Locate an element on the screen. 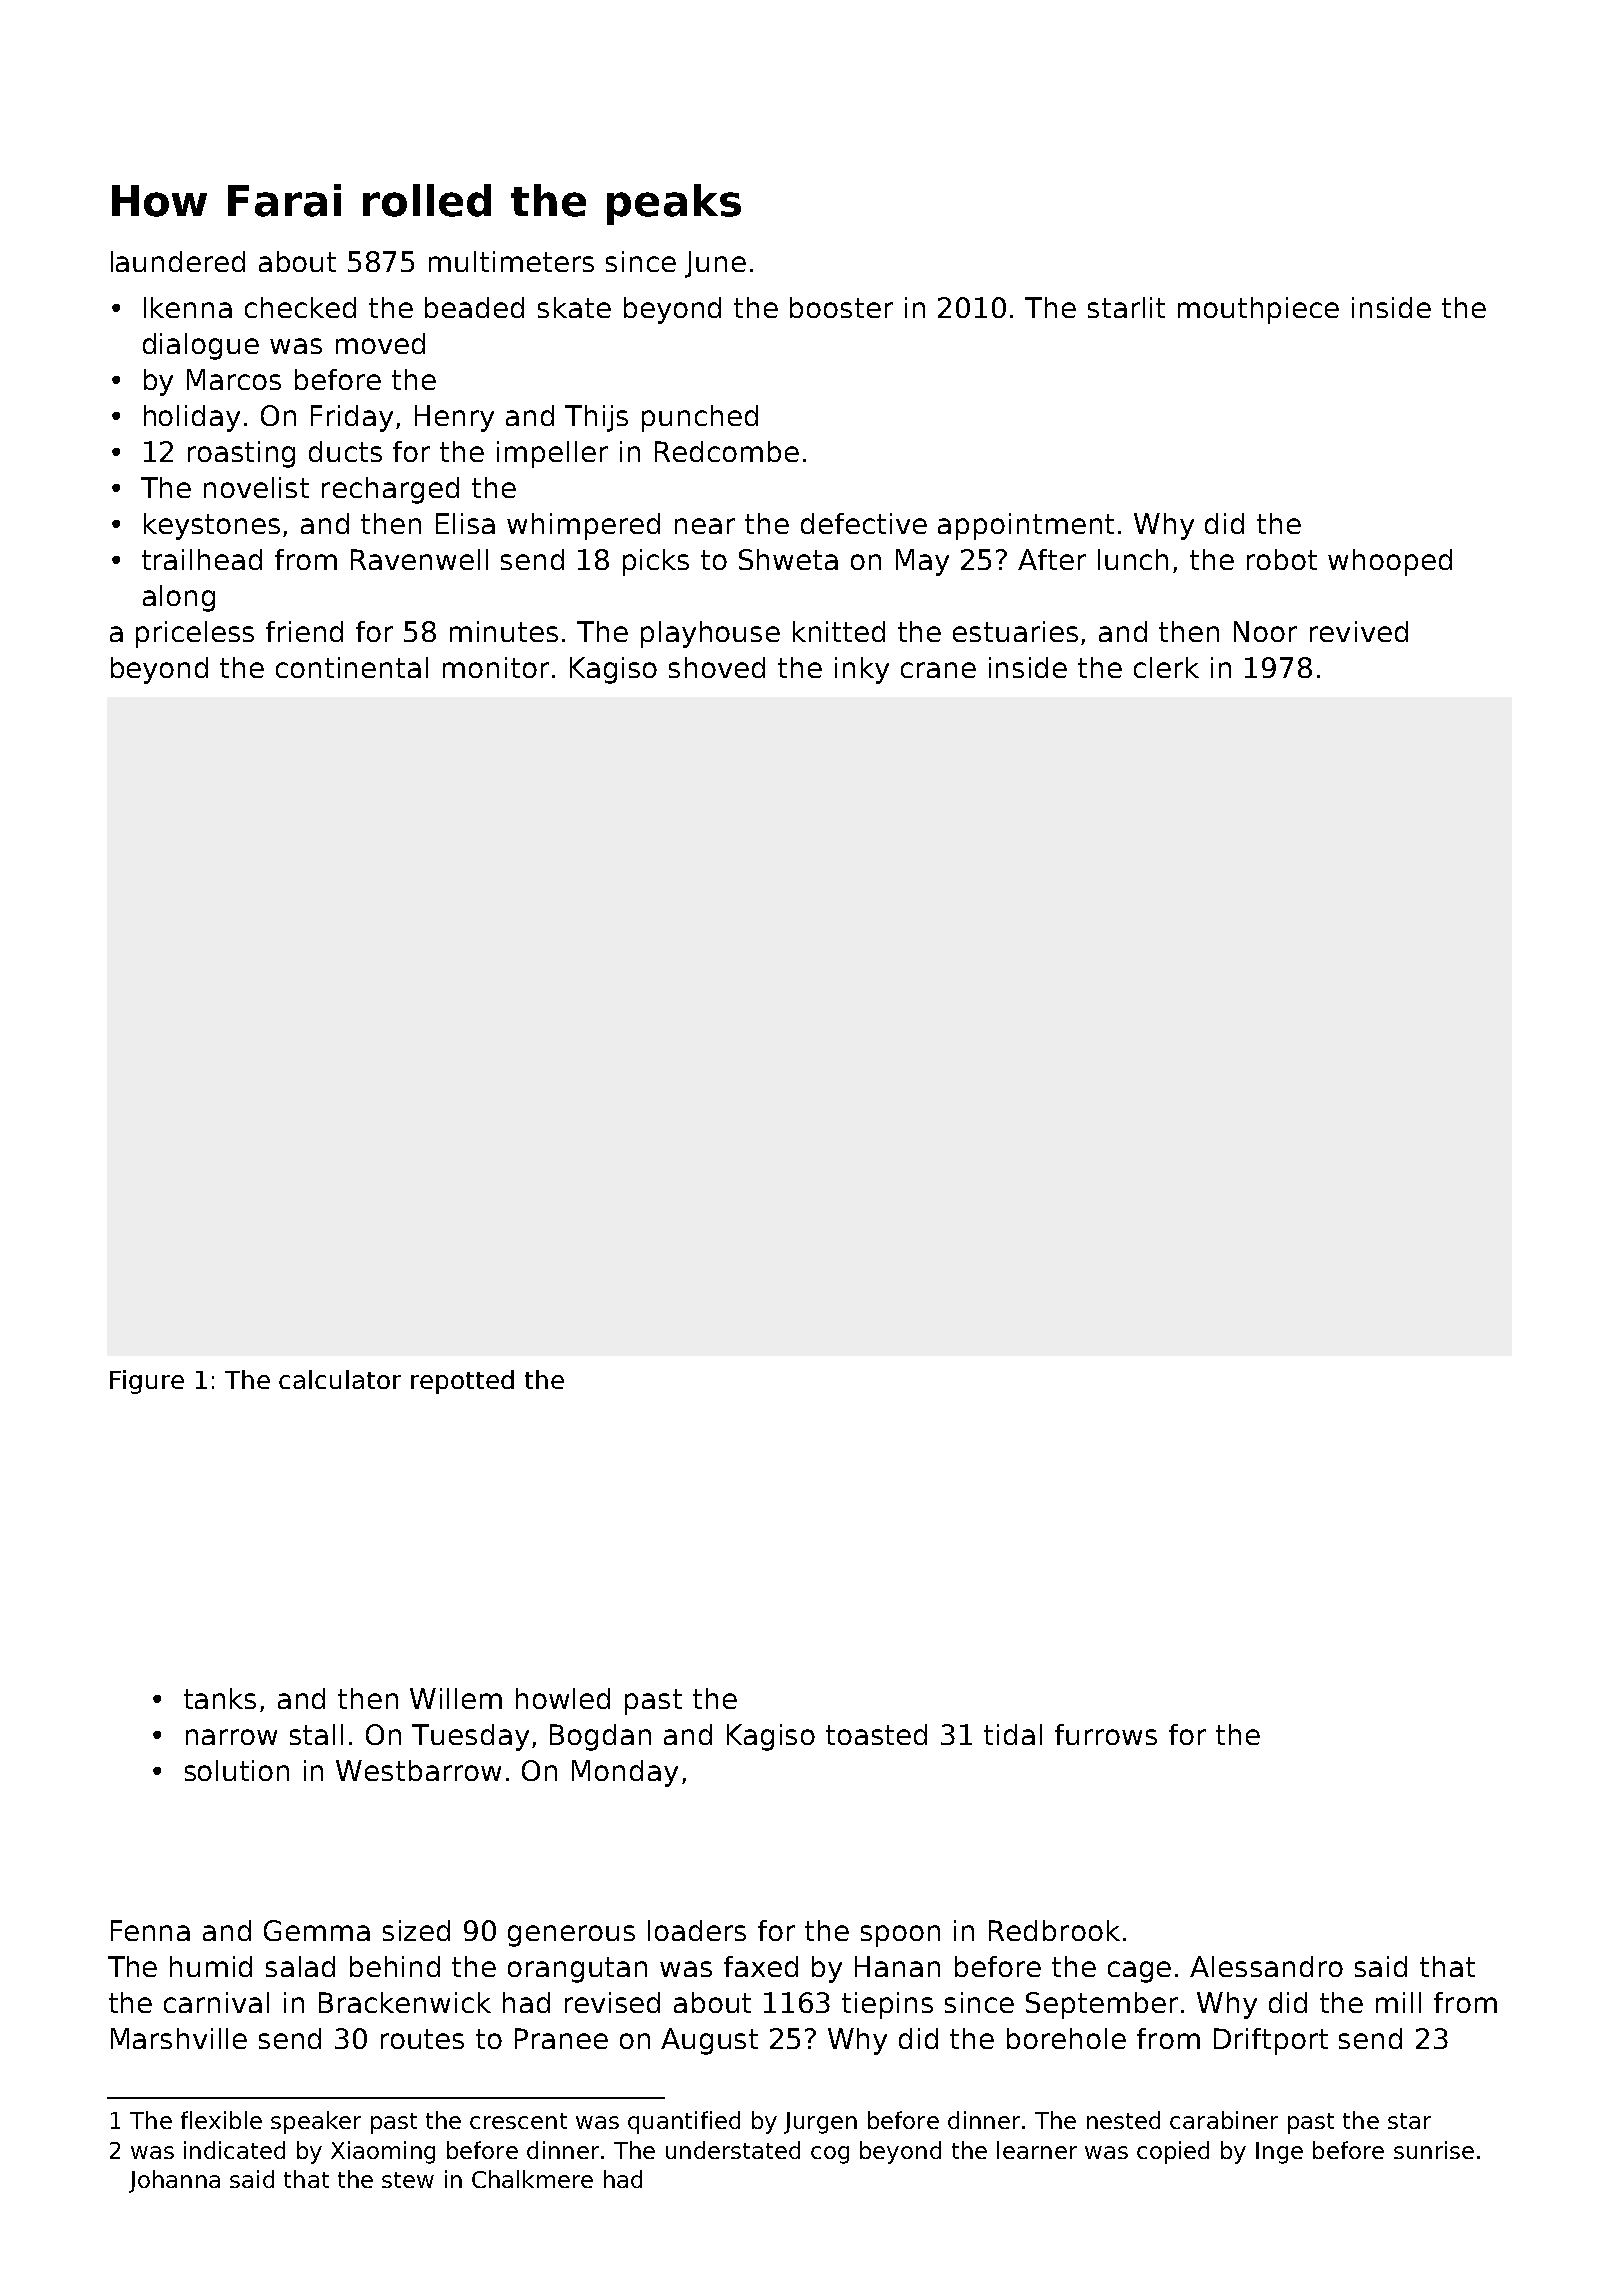 The width and height of the screenshot is (1620, 2292). defective is located at coordinates (864, 523).
